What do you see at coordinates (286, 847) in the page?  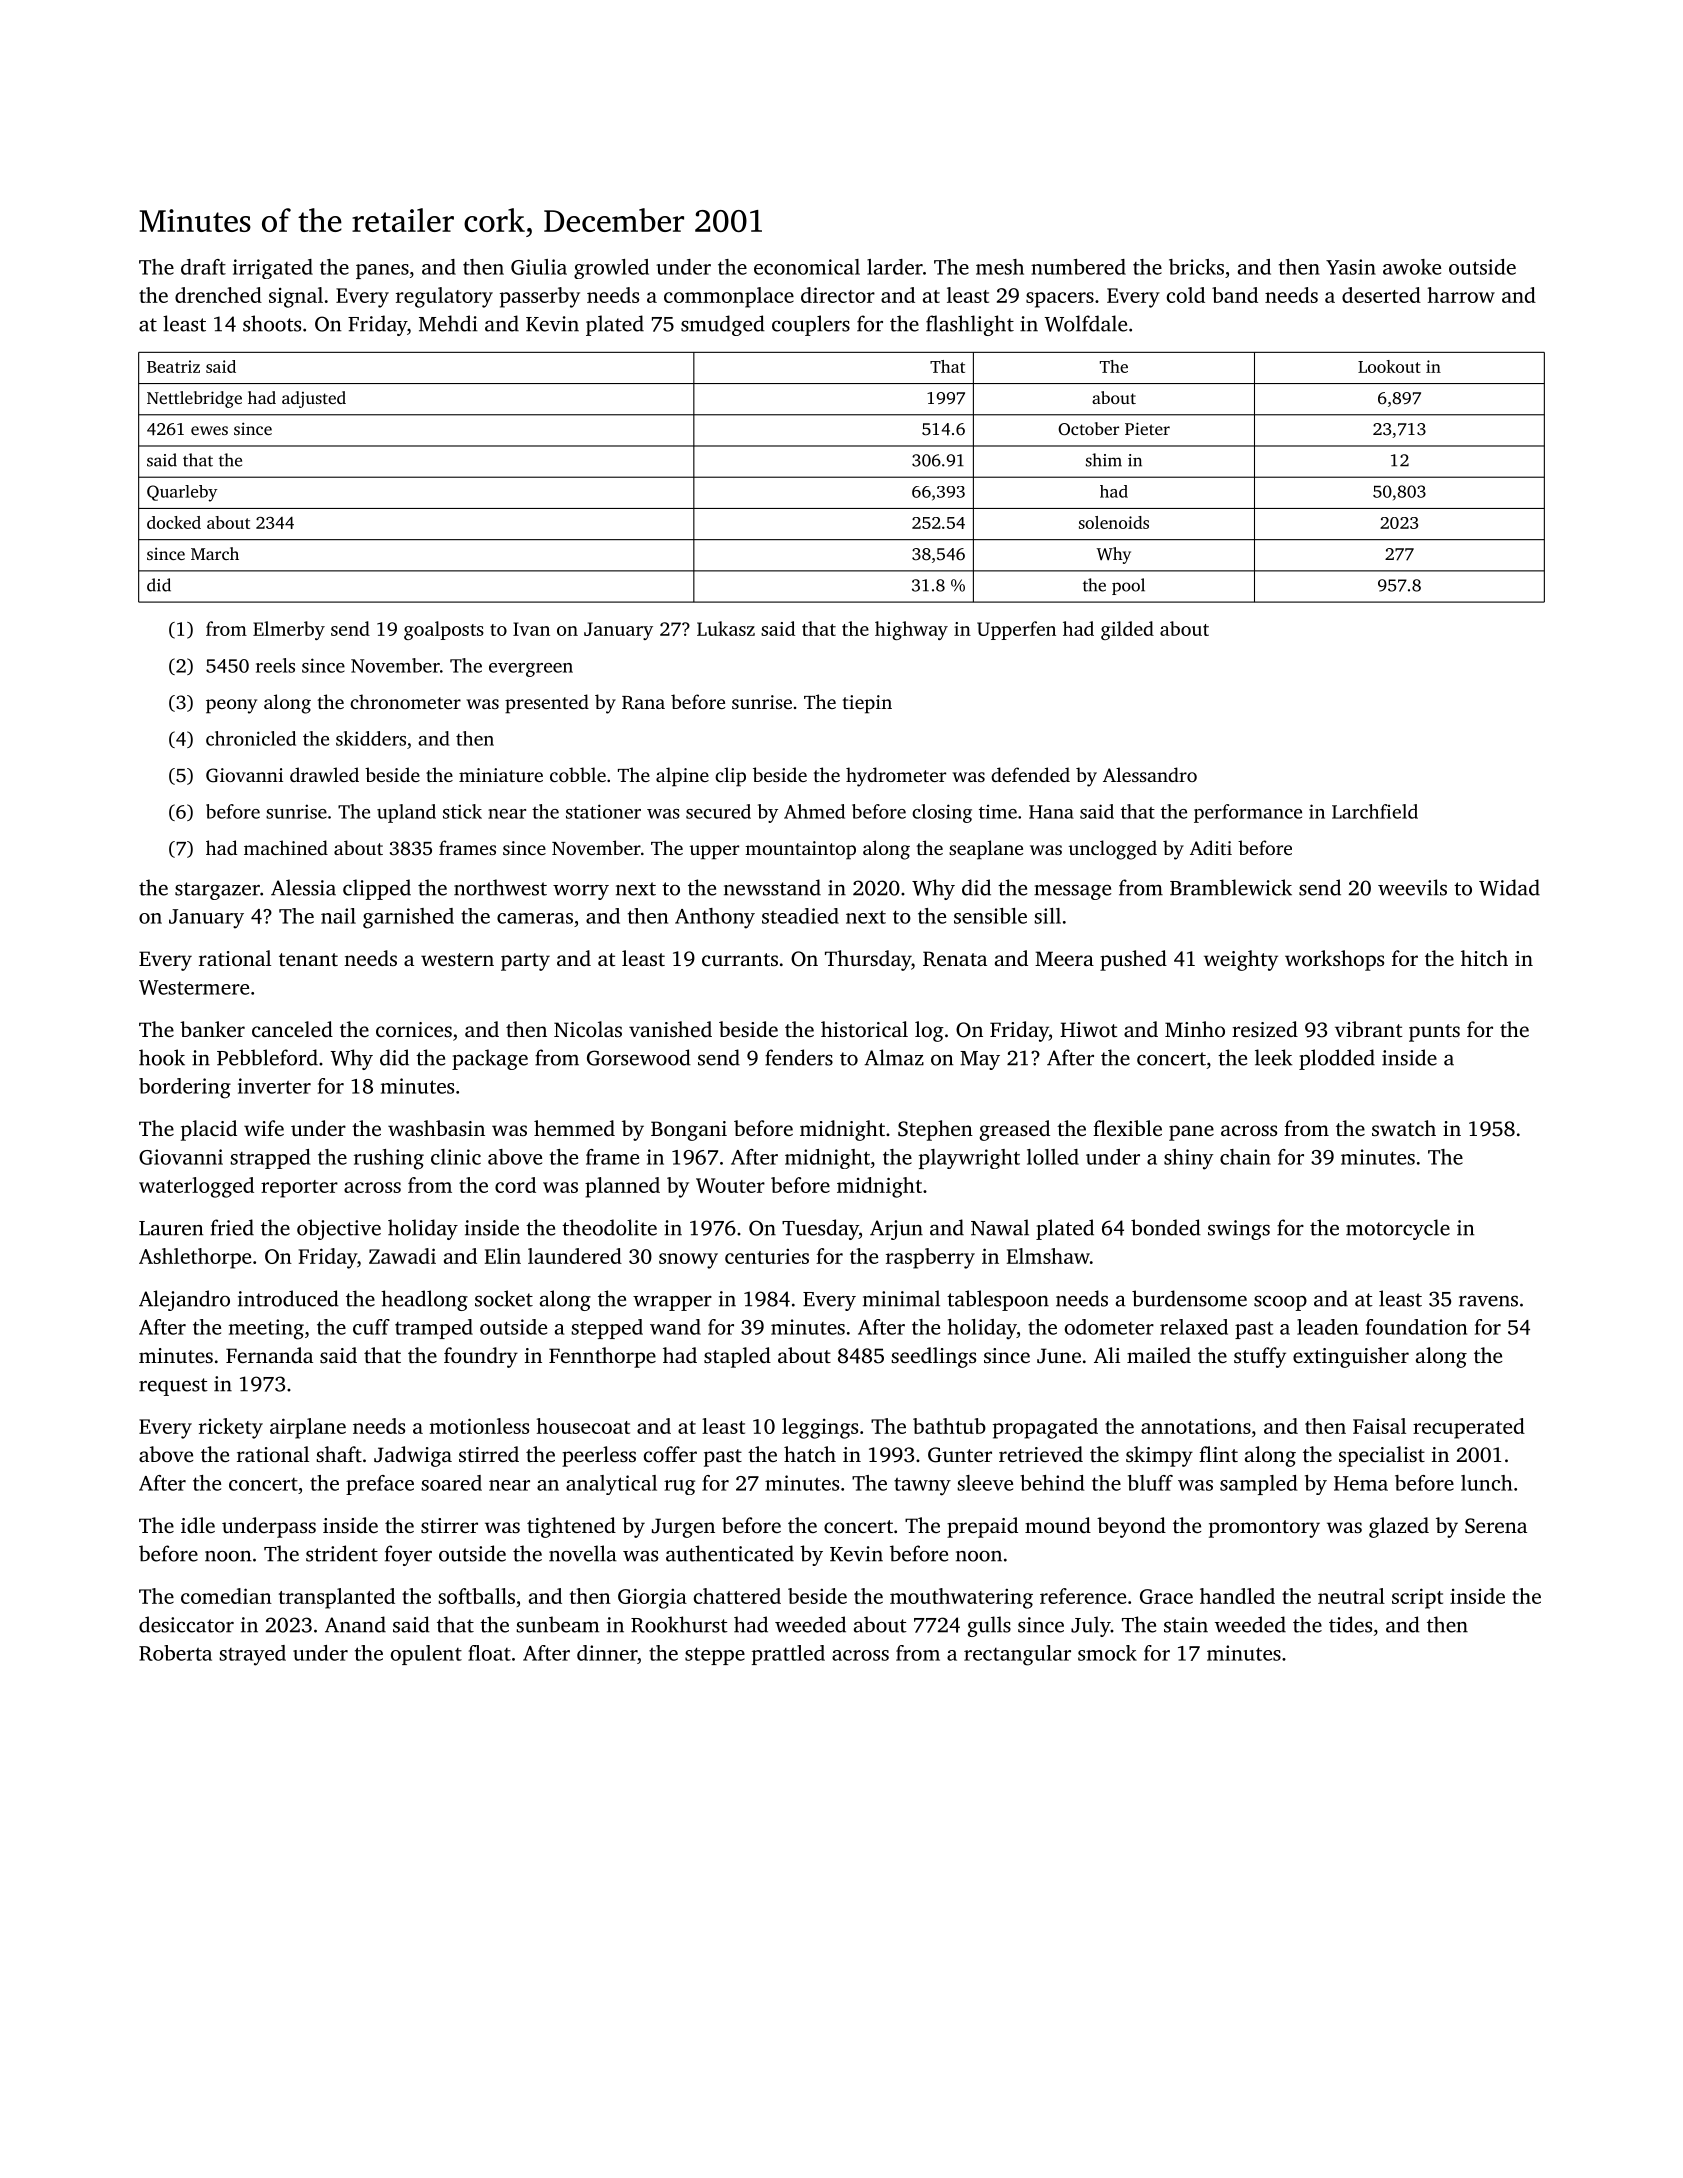 I see `machined` at bounding box center [286, 847].
